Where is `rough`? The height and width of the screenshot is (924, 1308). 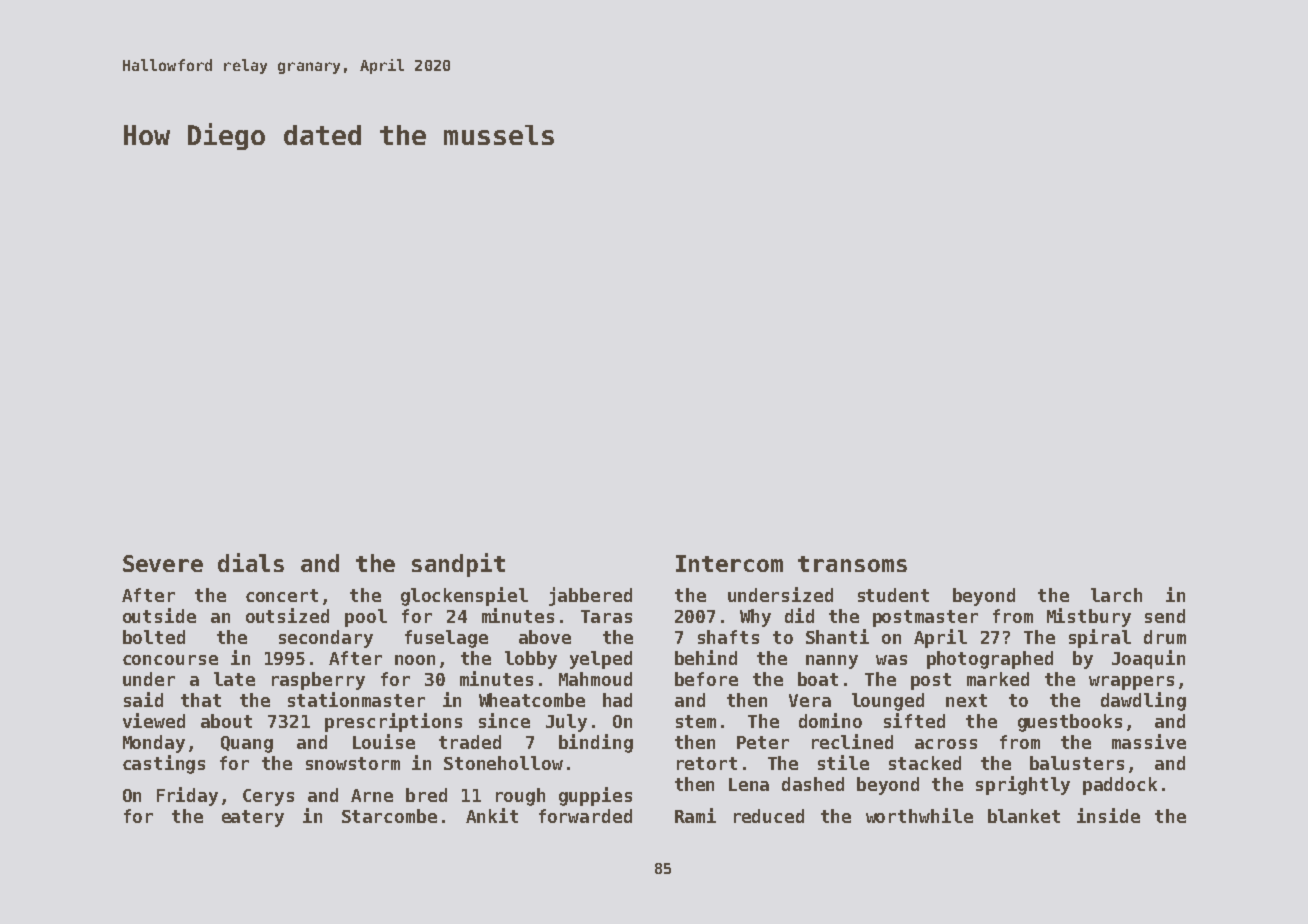
rough is located at coordinates (520, 797).
